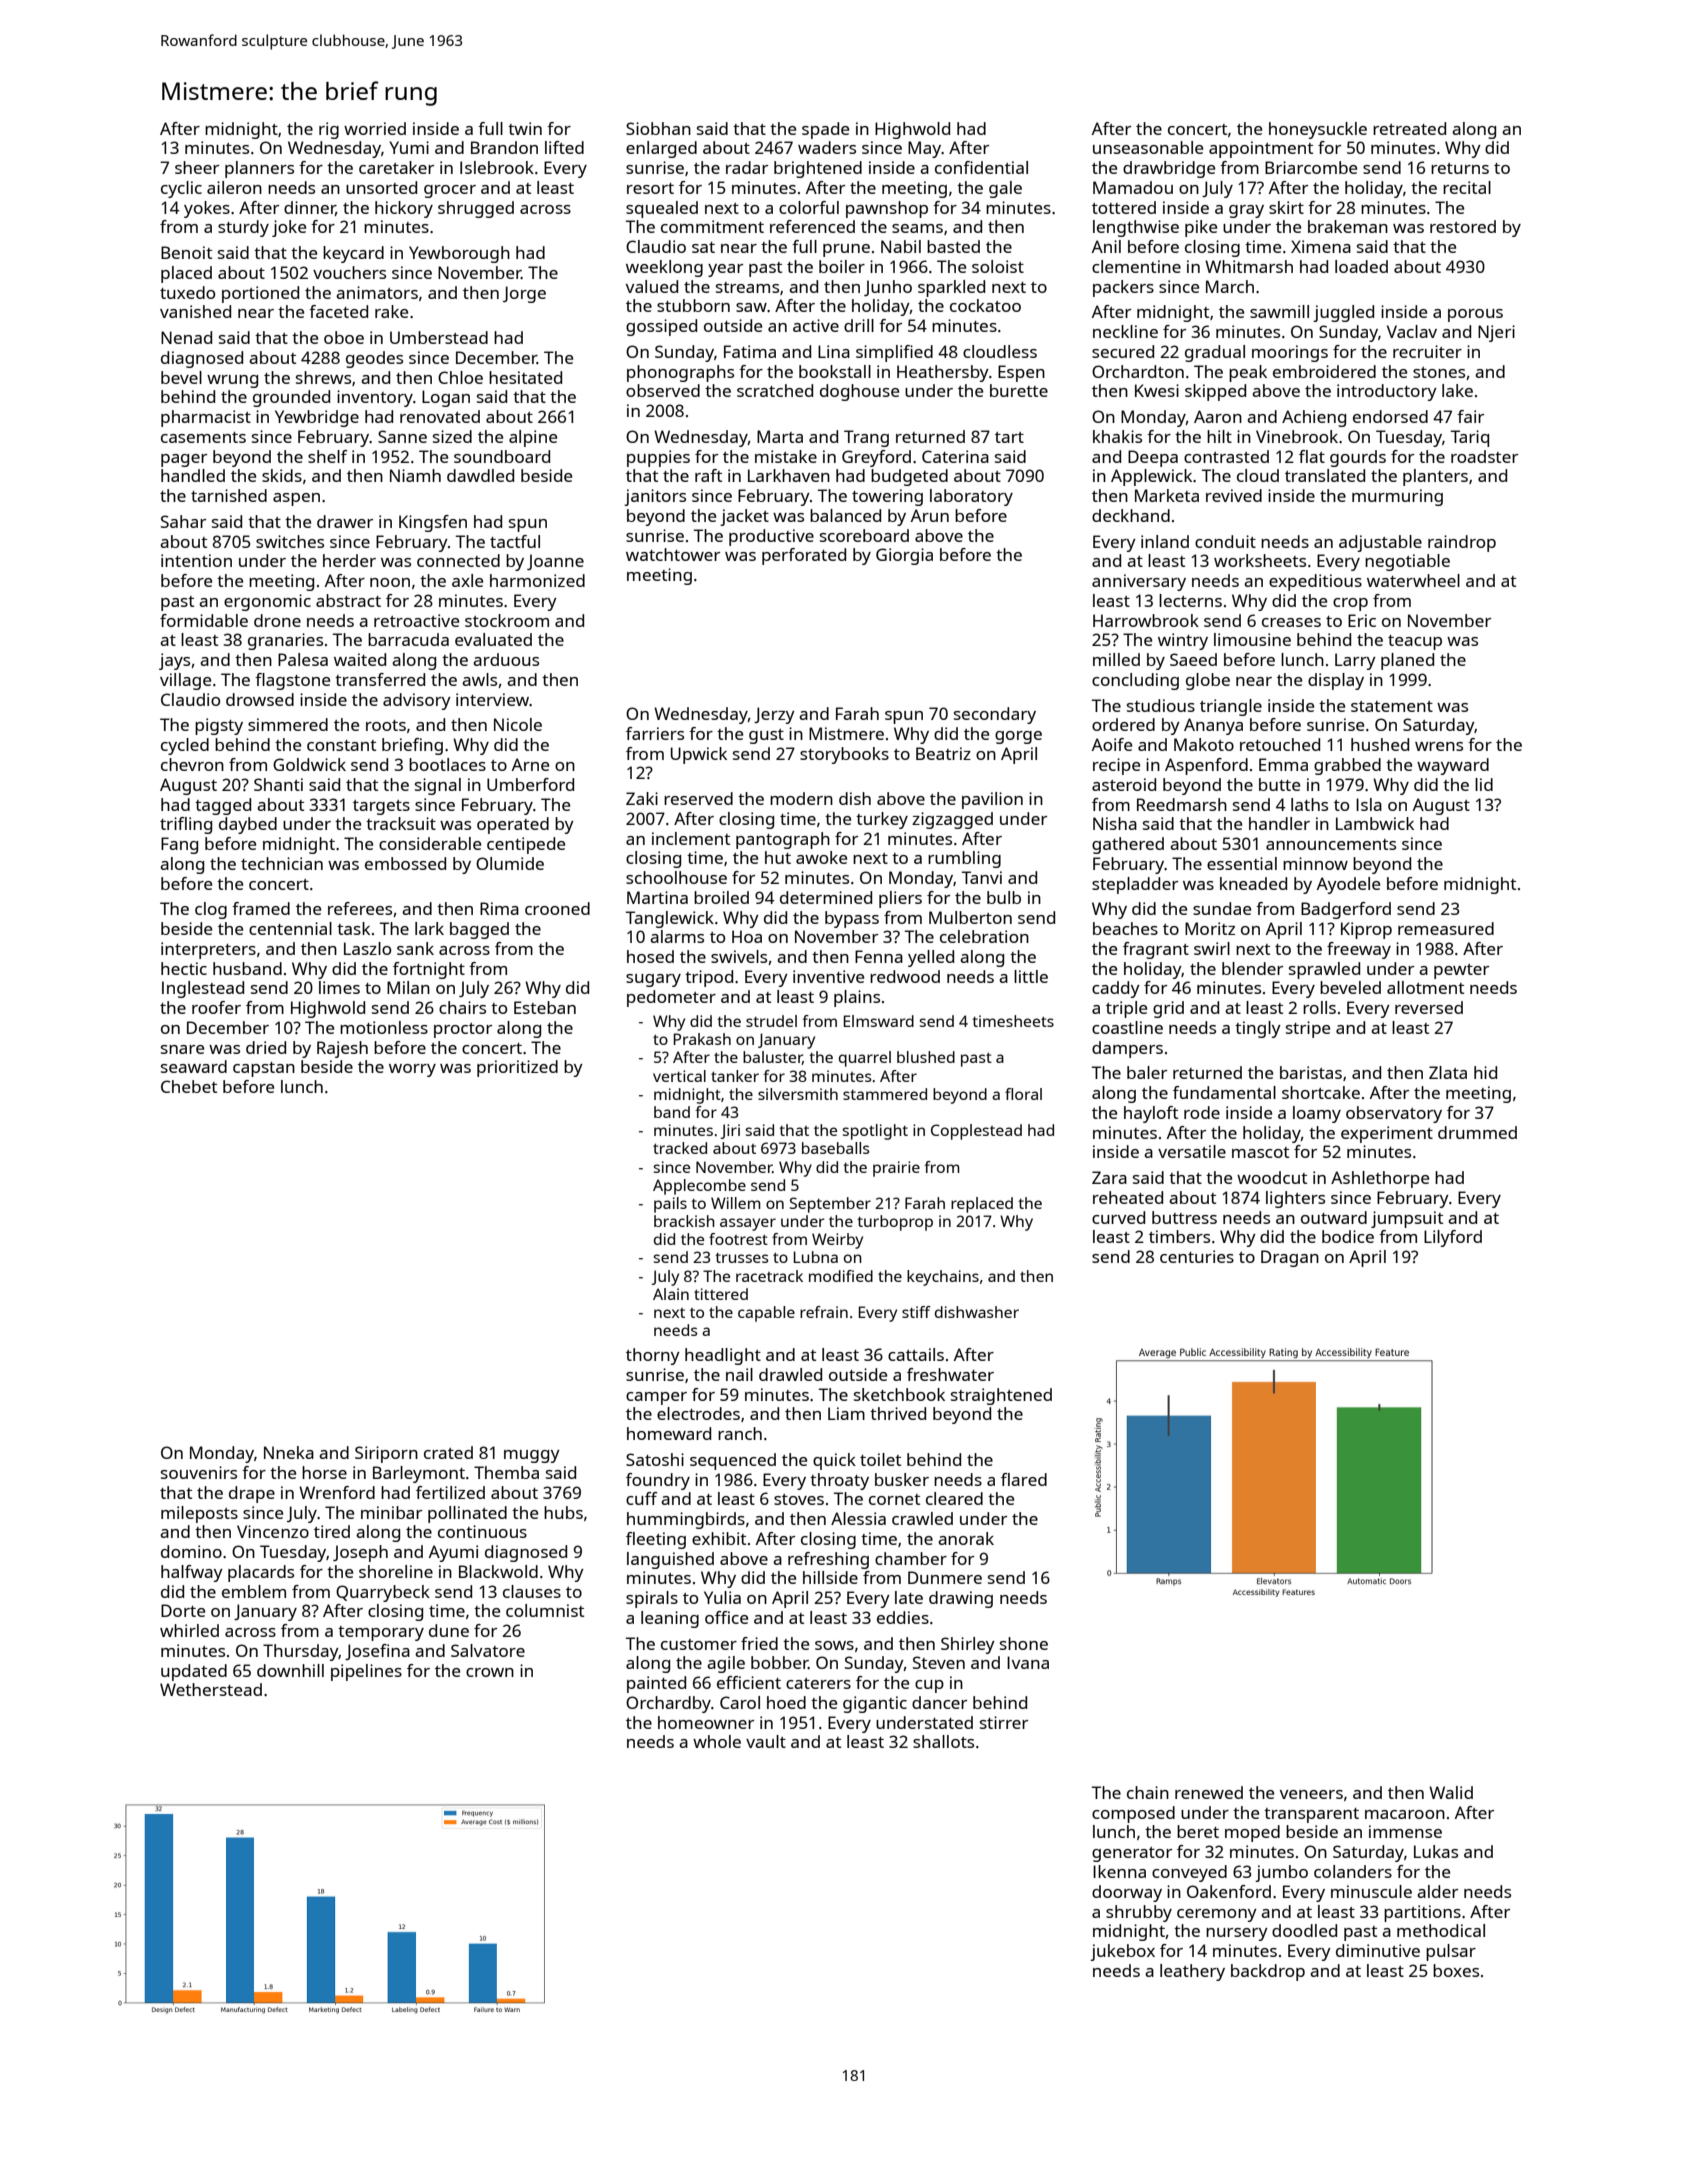 Image resolution: width=1683 pixels, height=2178 pixels. What do you see at coordinates (668, 1704) in the screenshot?
I see `Orchardby` at bounding box center [668, 1704].
